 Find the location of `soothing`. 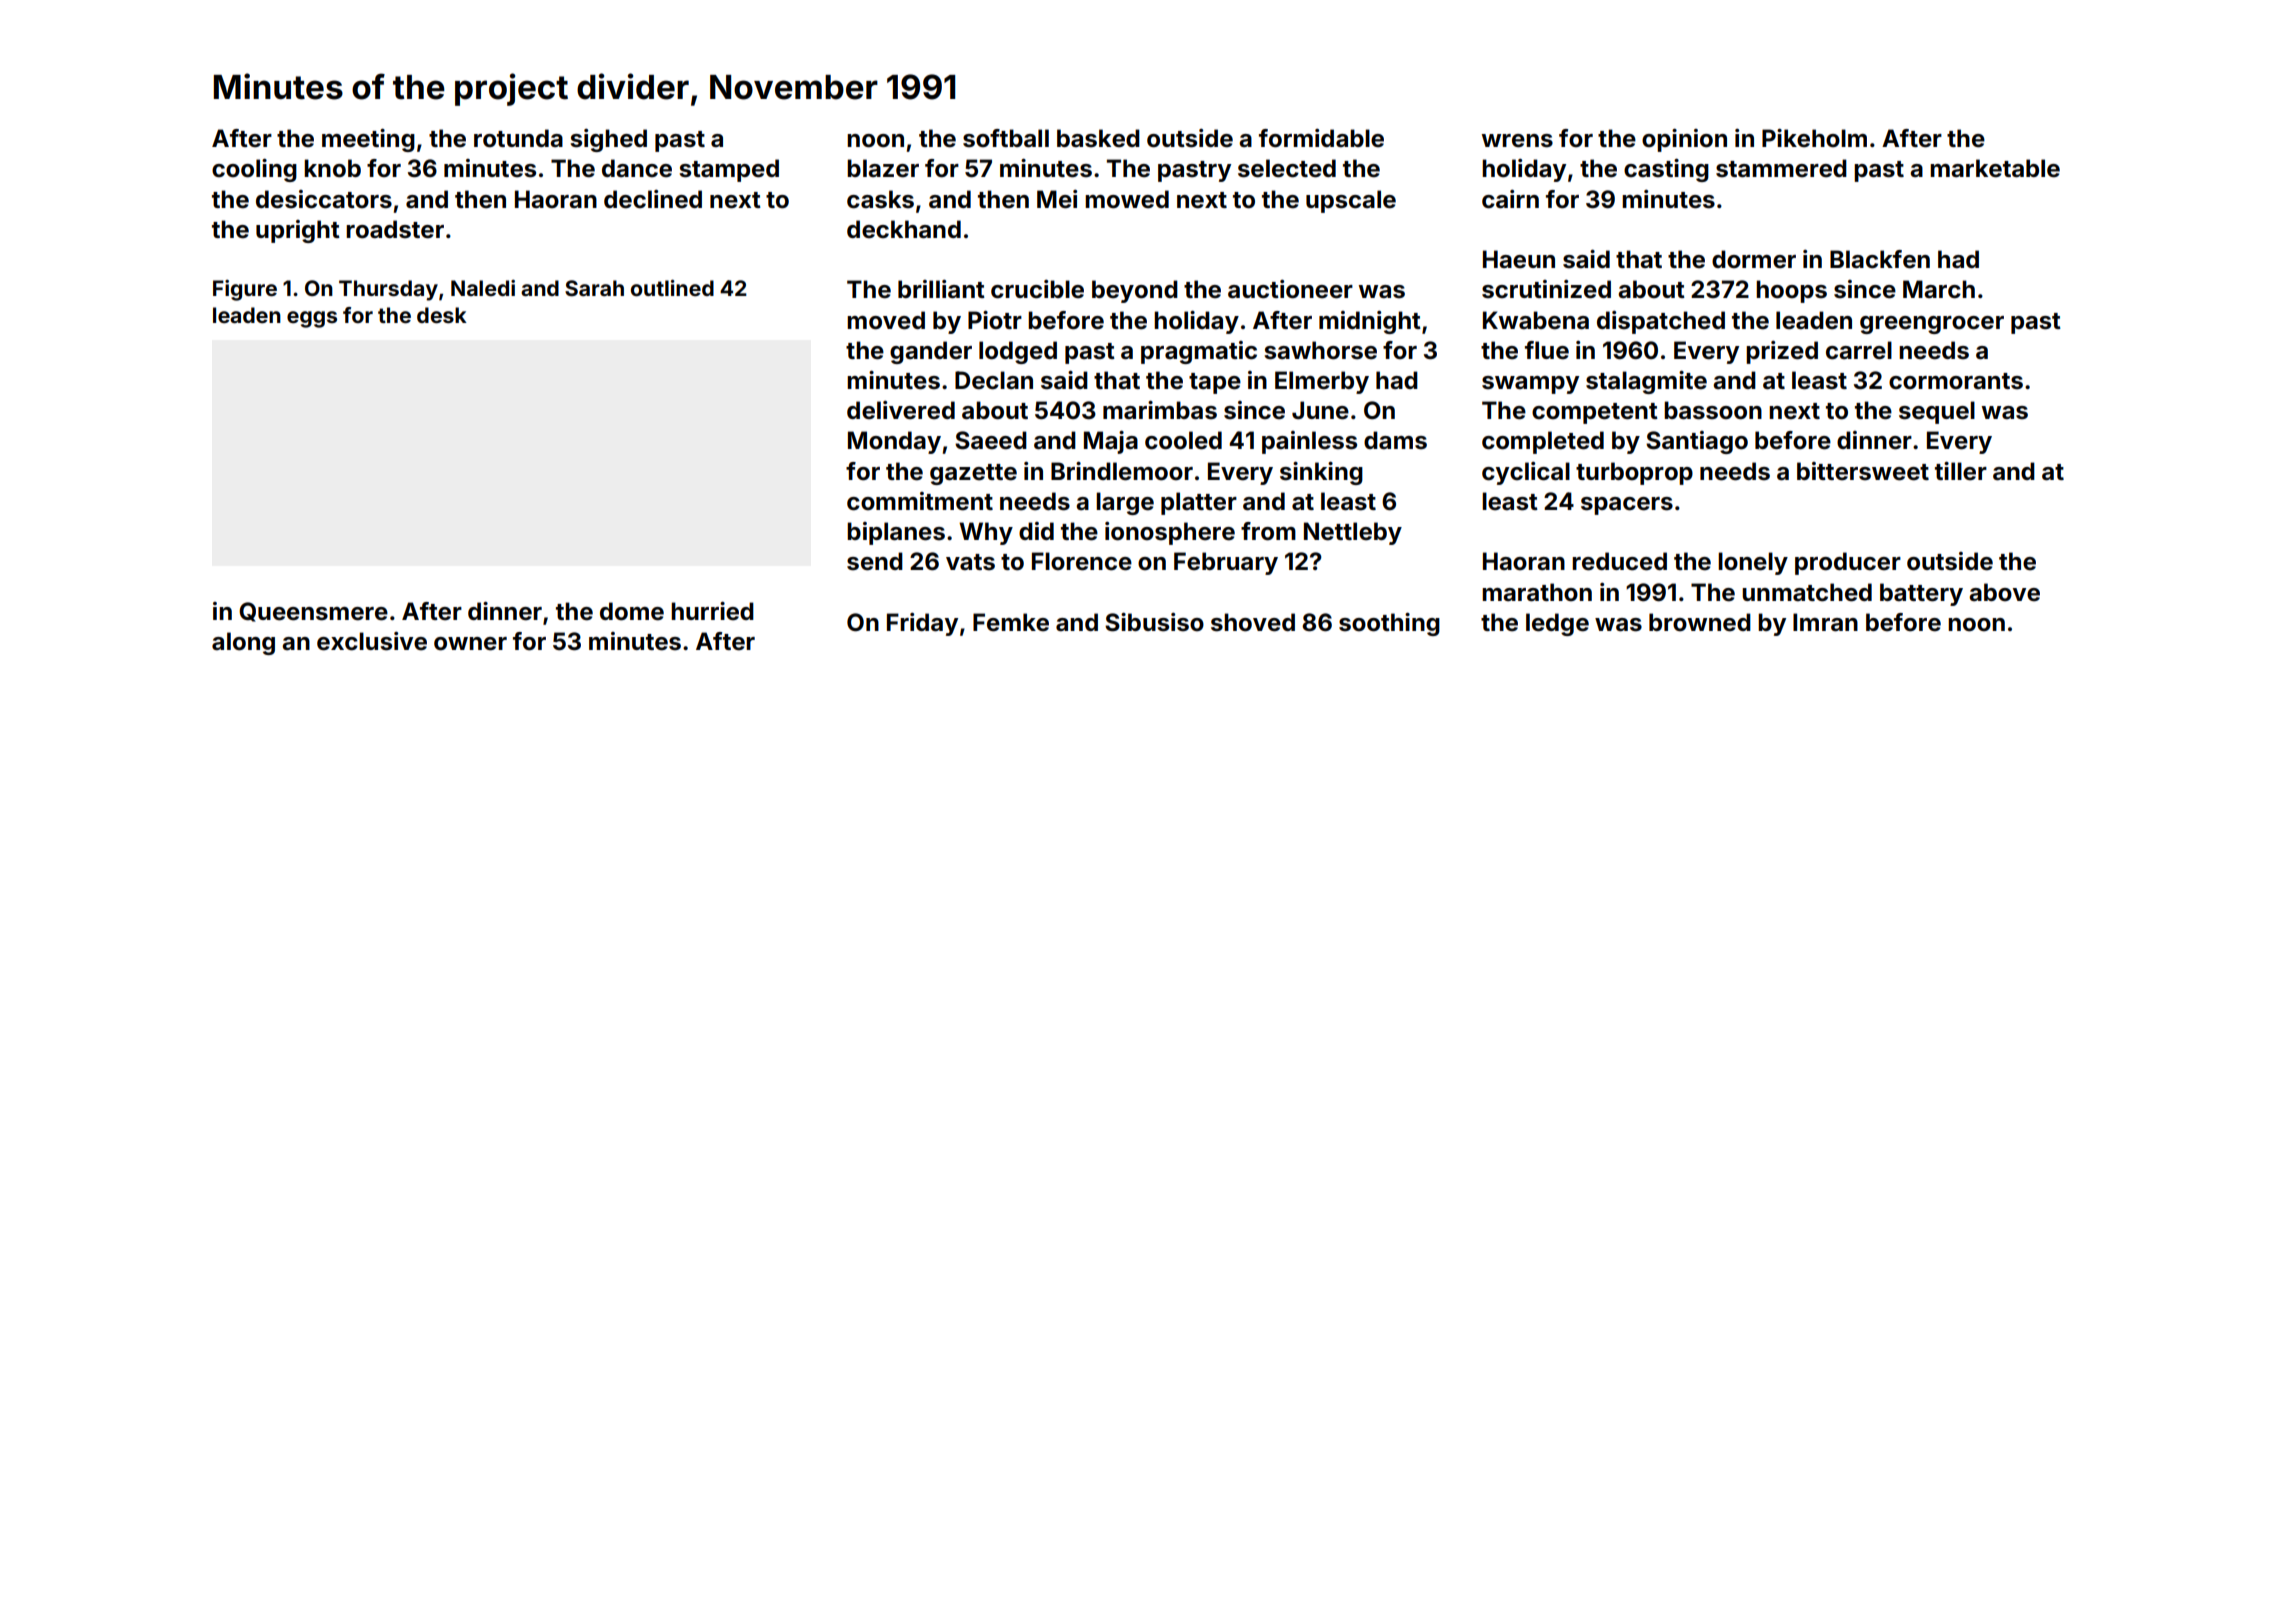

soothing is located at coordinates (1389, 624).
